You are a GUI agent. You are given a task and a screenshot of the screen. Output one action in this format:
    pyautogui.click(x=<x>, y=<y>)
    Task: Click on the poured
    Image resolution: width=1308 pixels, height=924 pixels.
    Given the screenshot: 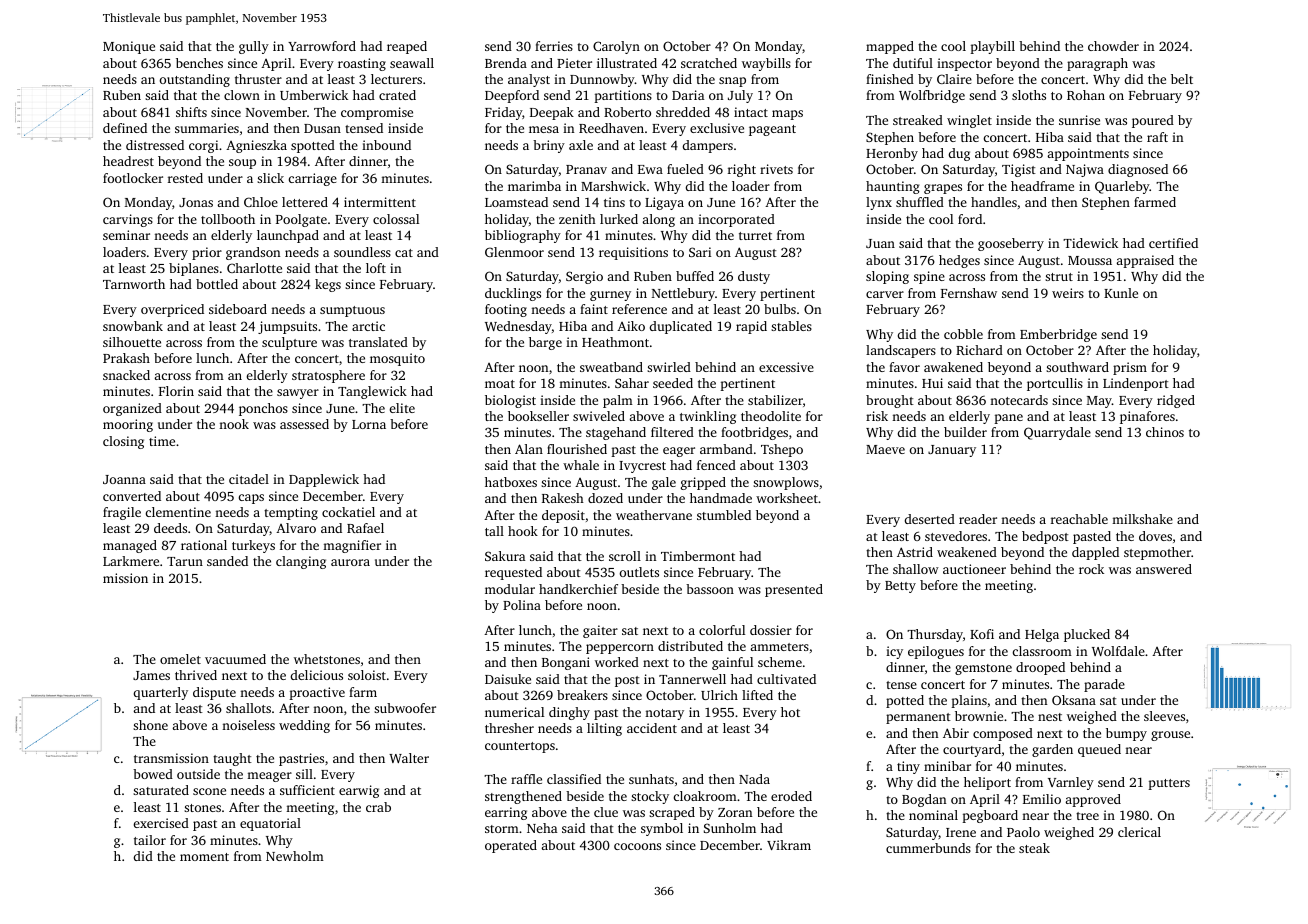 What is the action you would take?
    pyautogui.click(x=1153, y=121)
